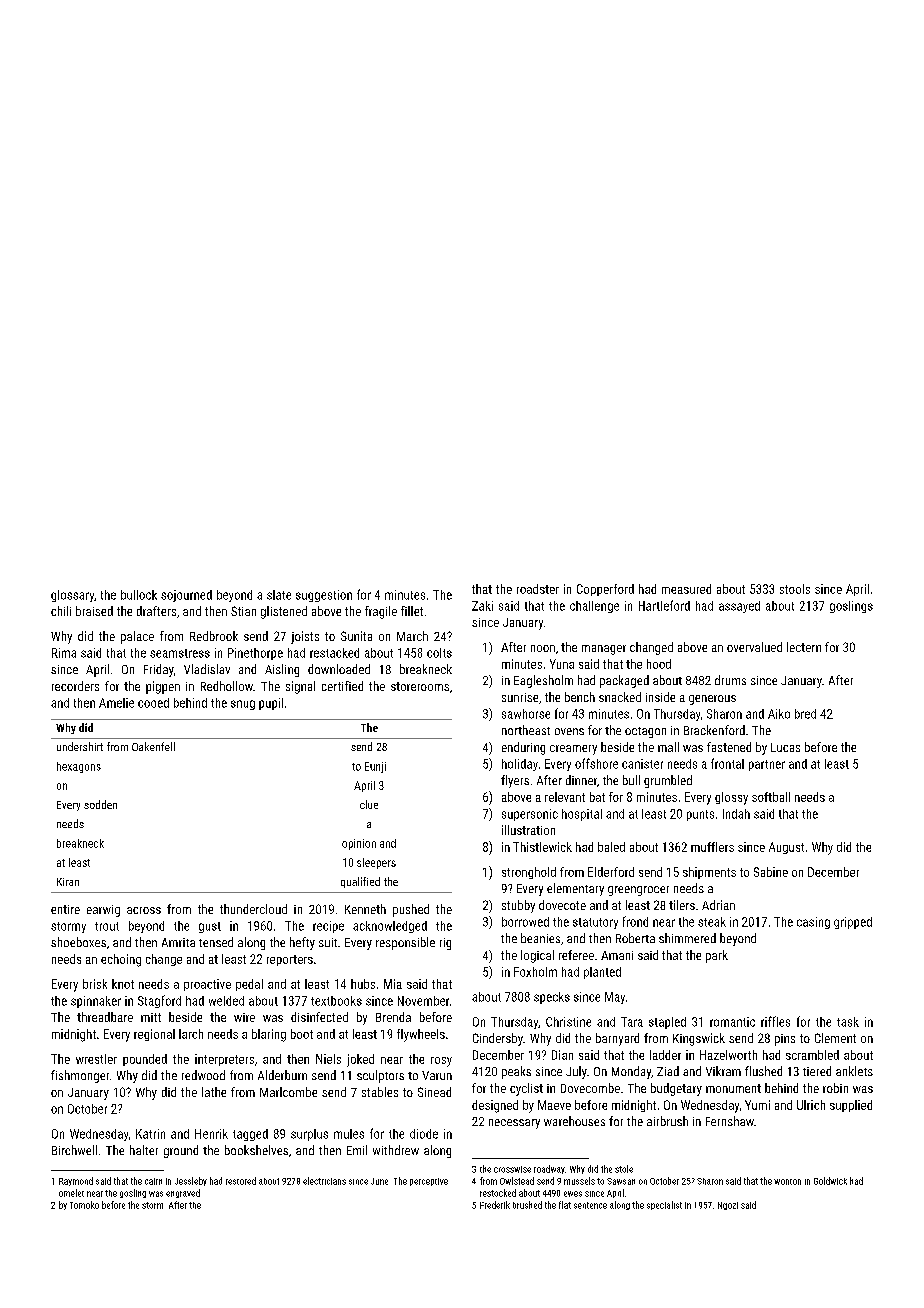  I want to click on shoeboxes, so click(78, 942).
